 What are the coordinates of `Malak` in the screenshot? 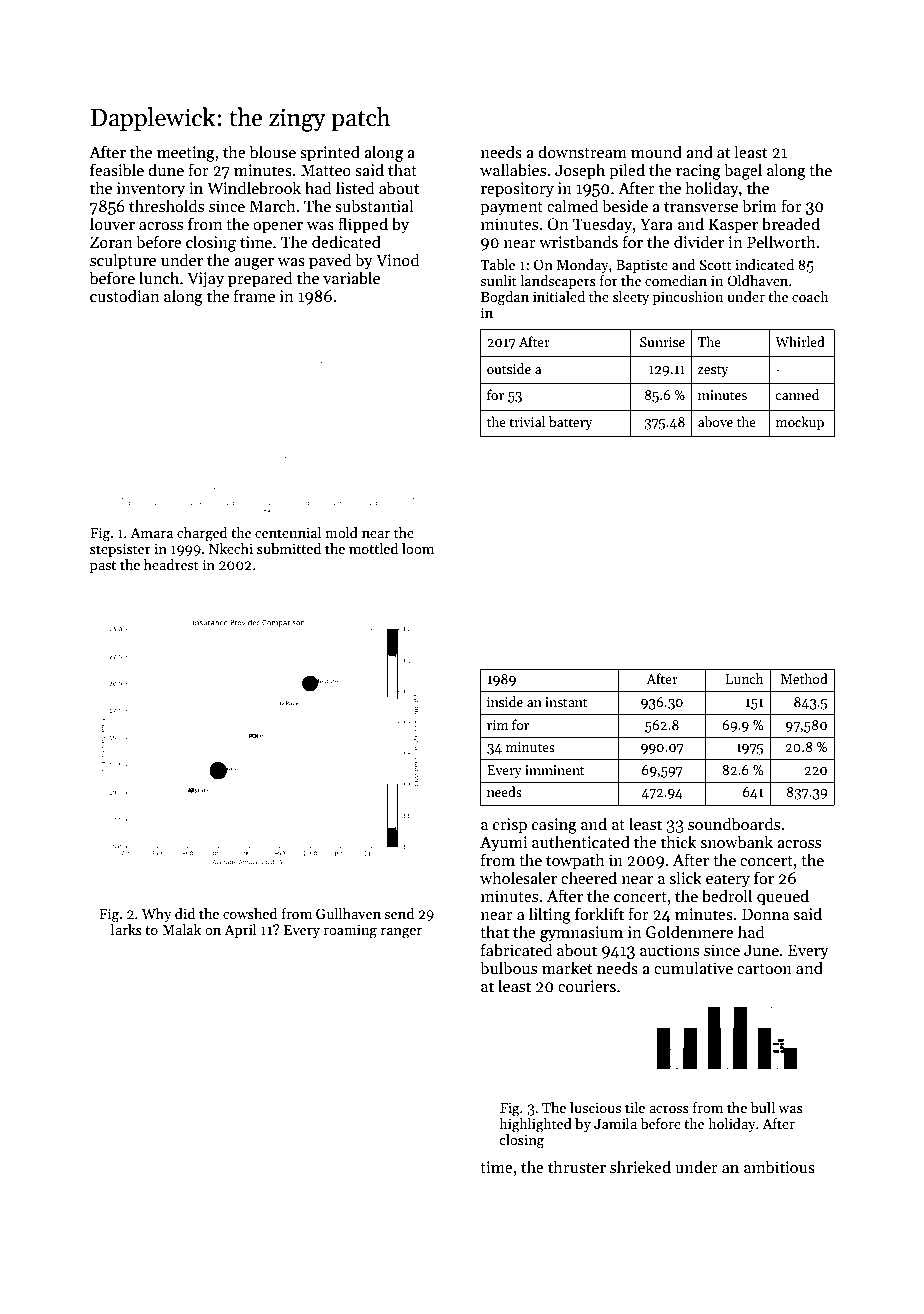 It's located at (181, 929).
